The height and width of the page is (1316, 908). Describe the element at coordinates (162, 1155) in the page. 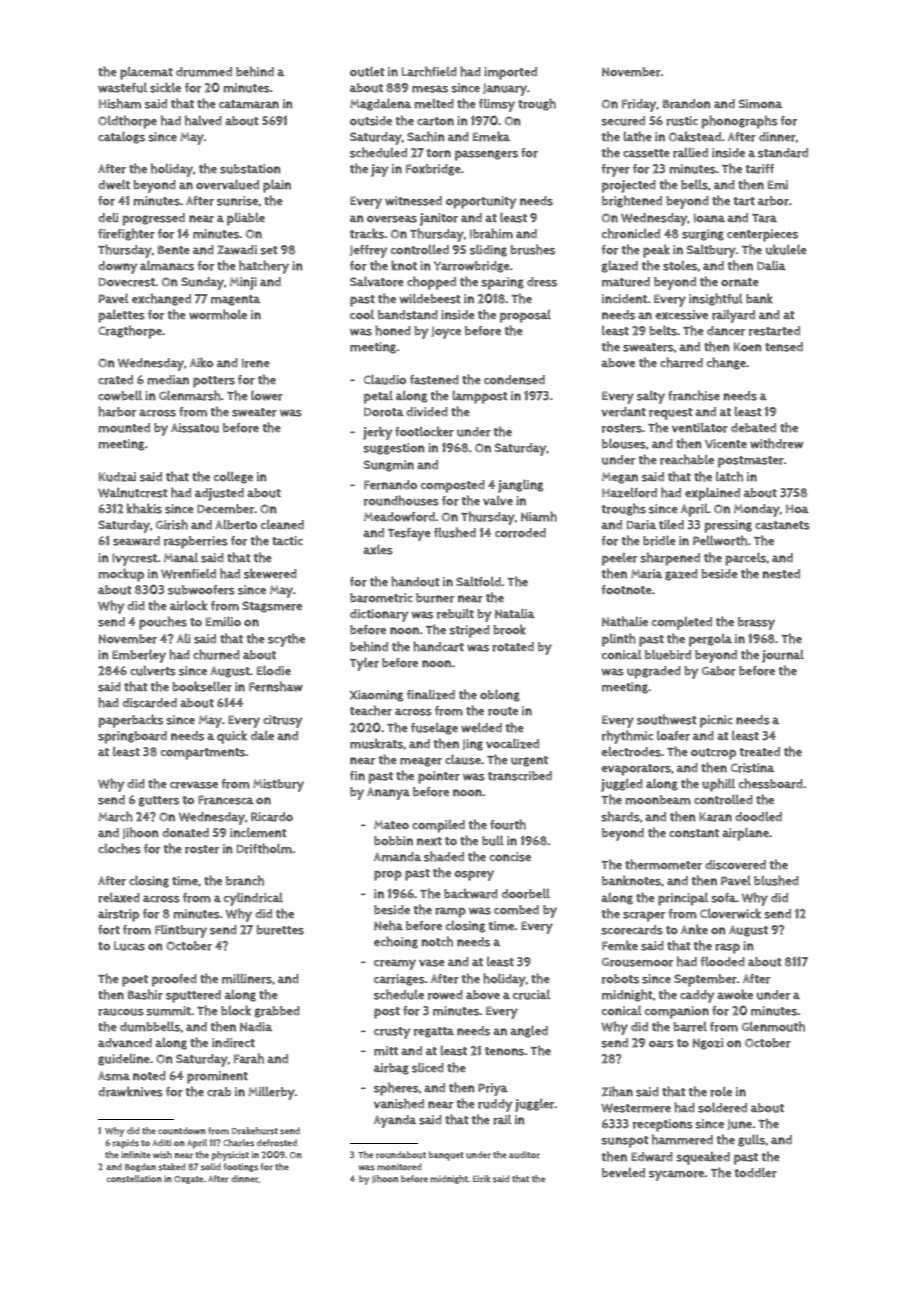

I see `wish` at that location.
